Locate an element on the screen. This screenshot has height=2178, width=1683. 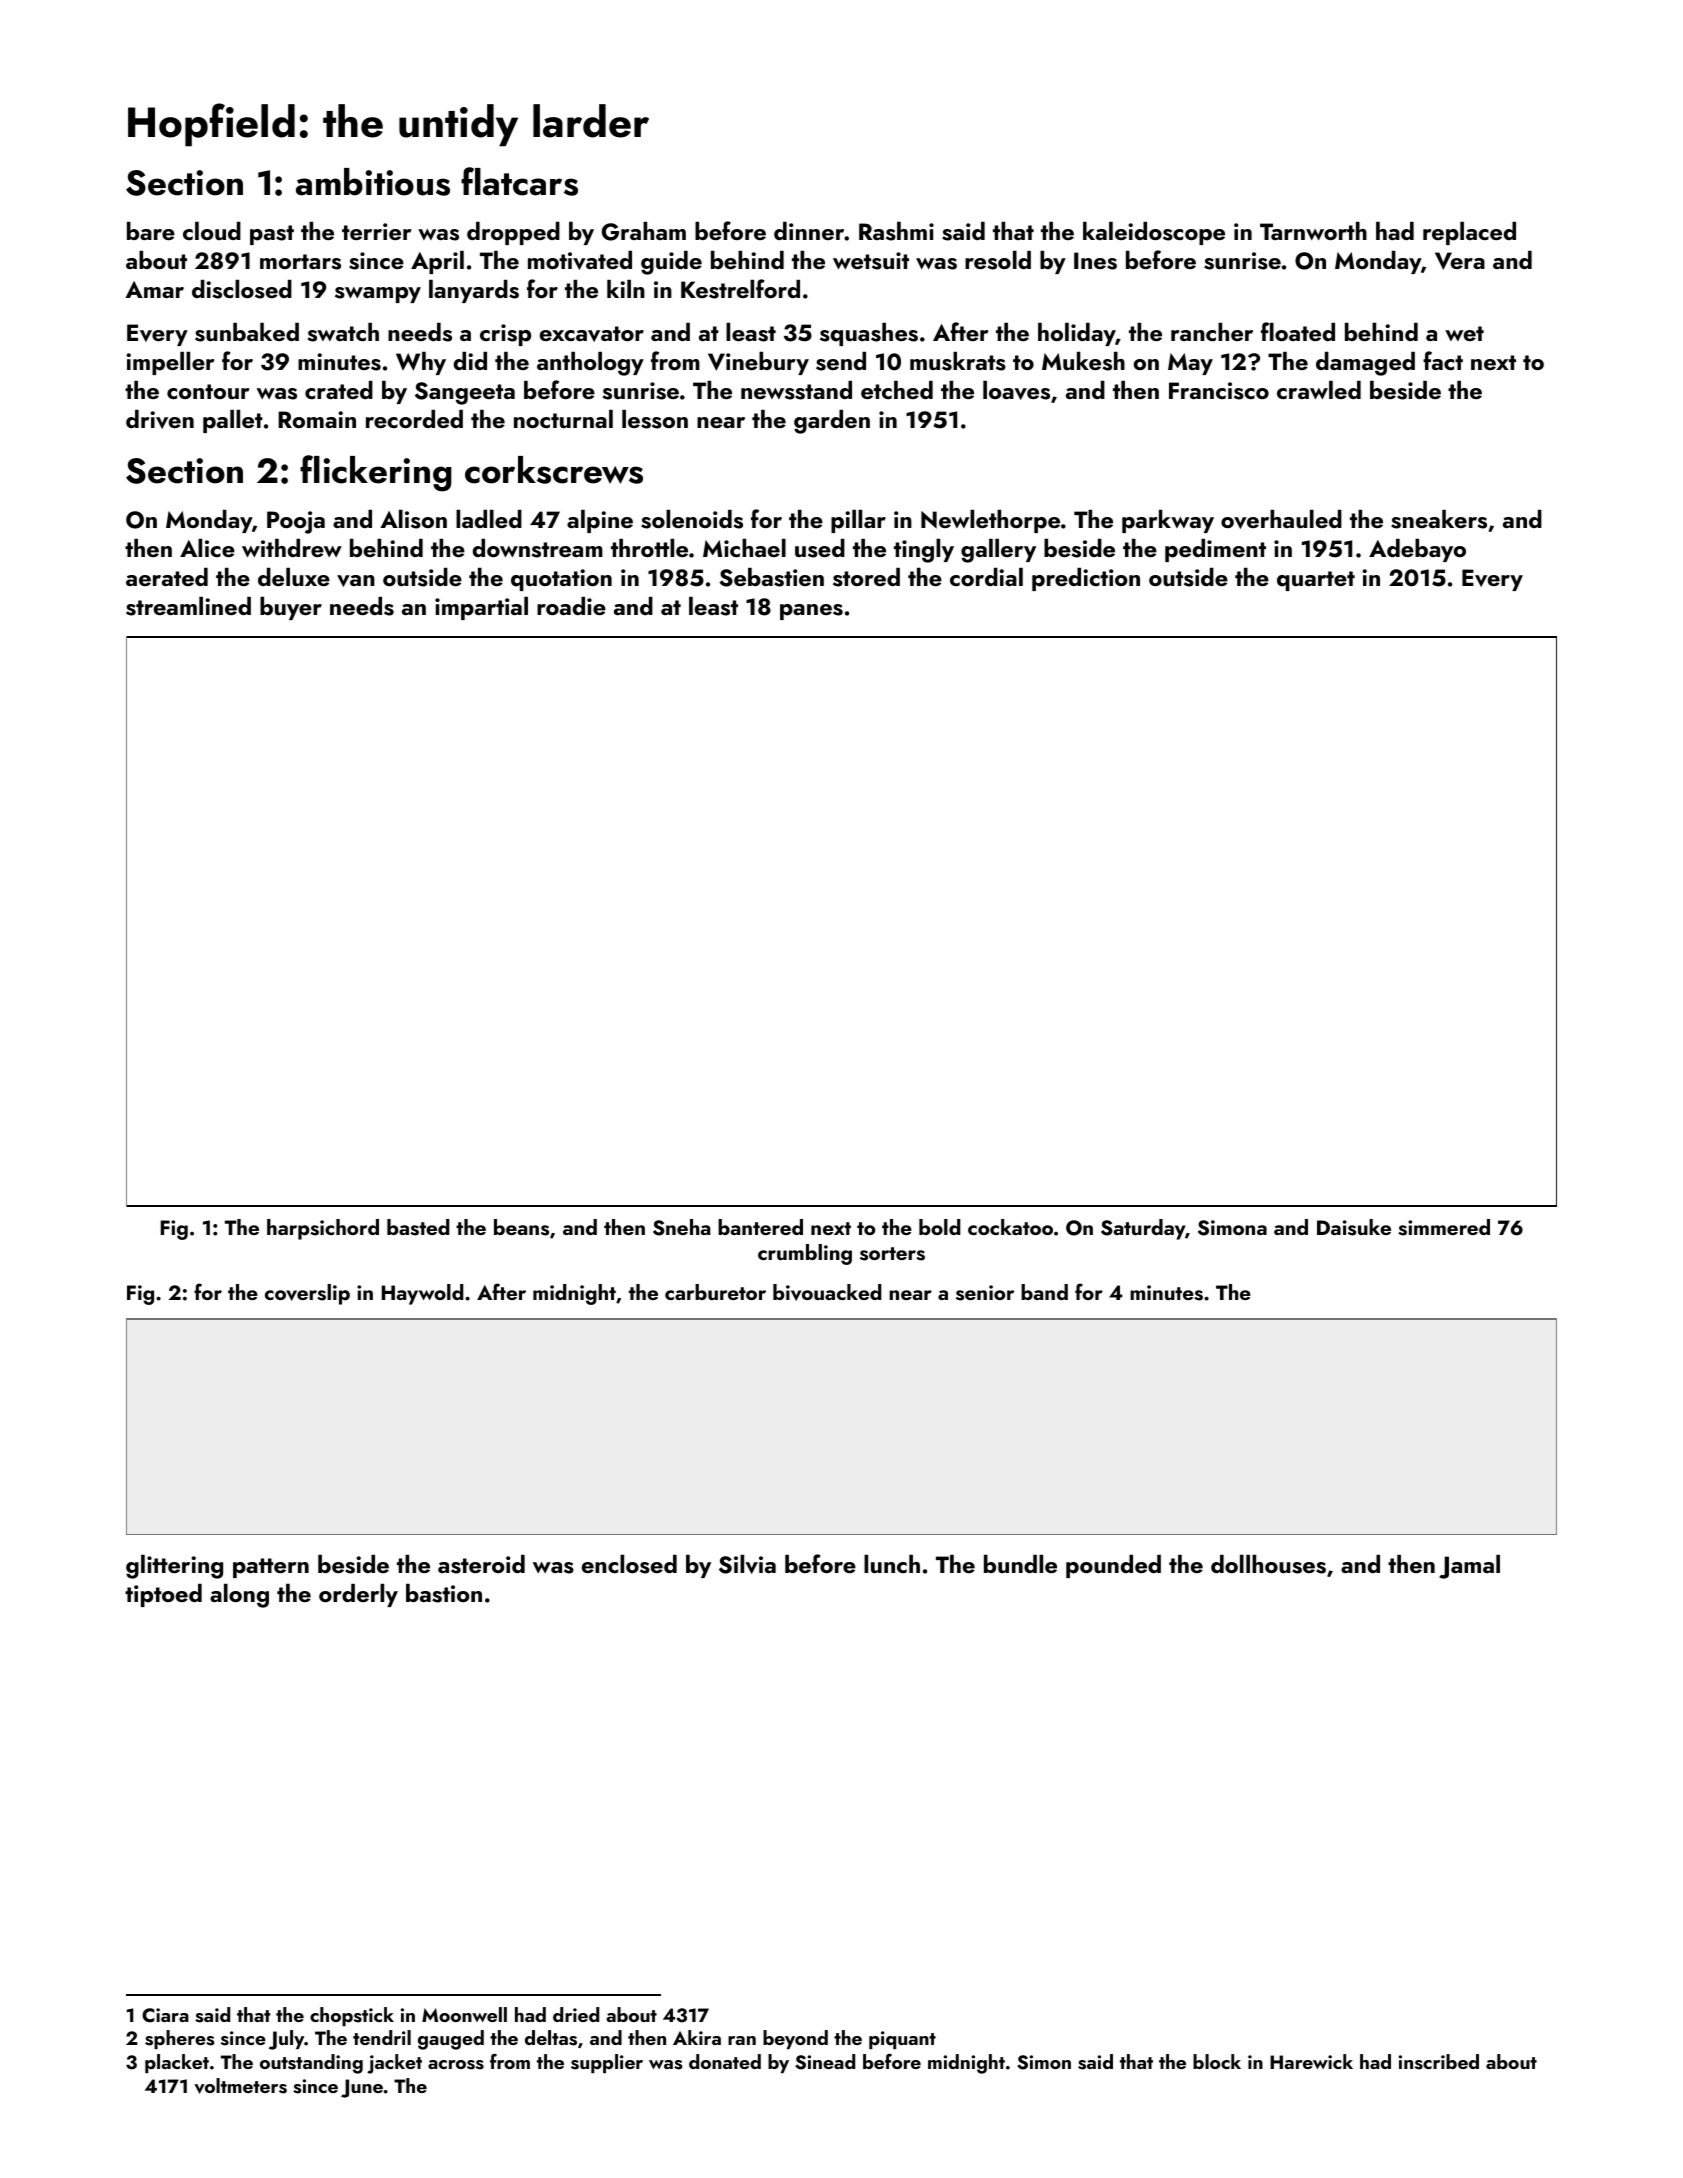
donated is located at coordinates (725, 2061).
